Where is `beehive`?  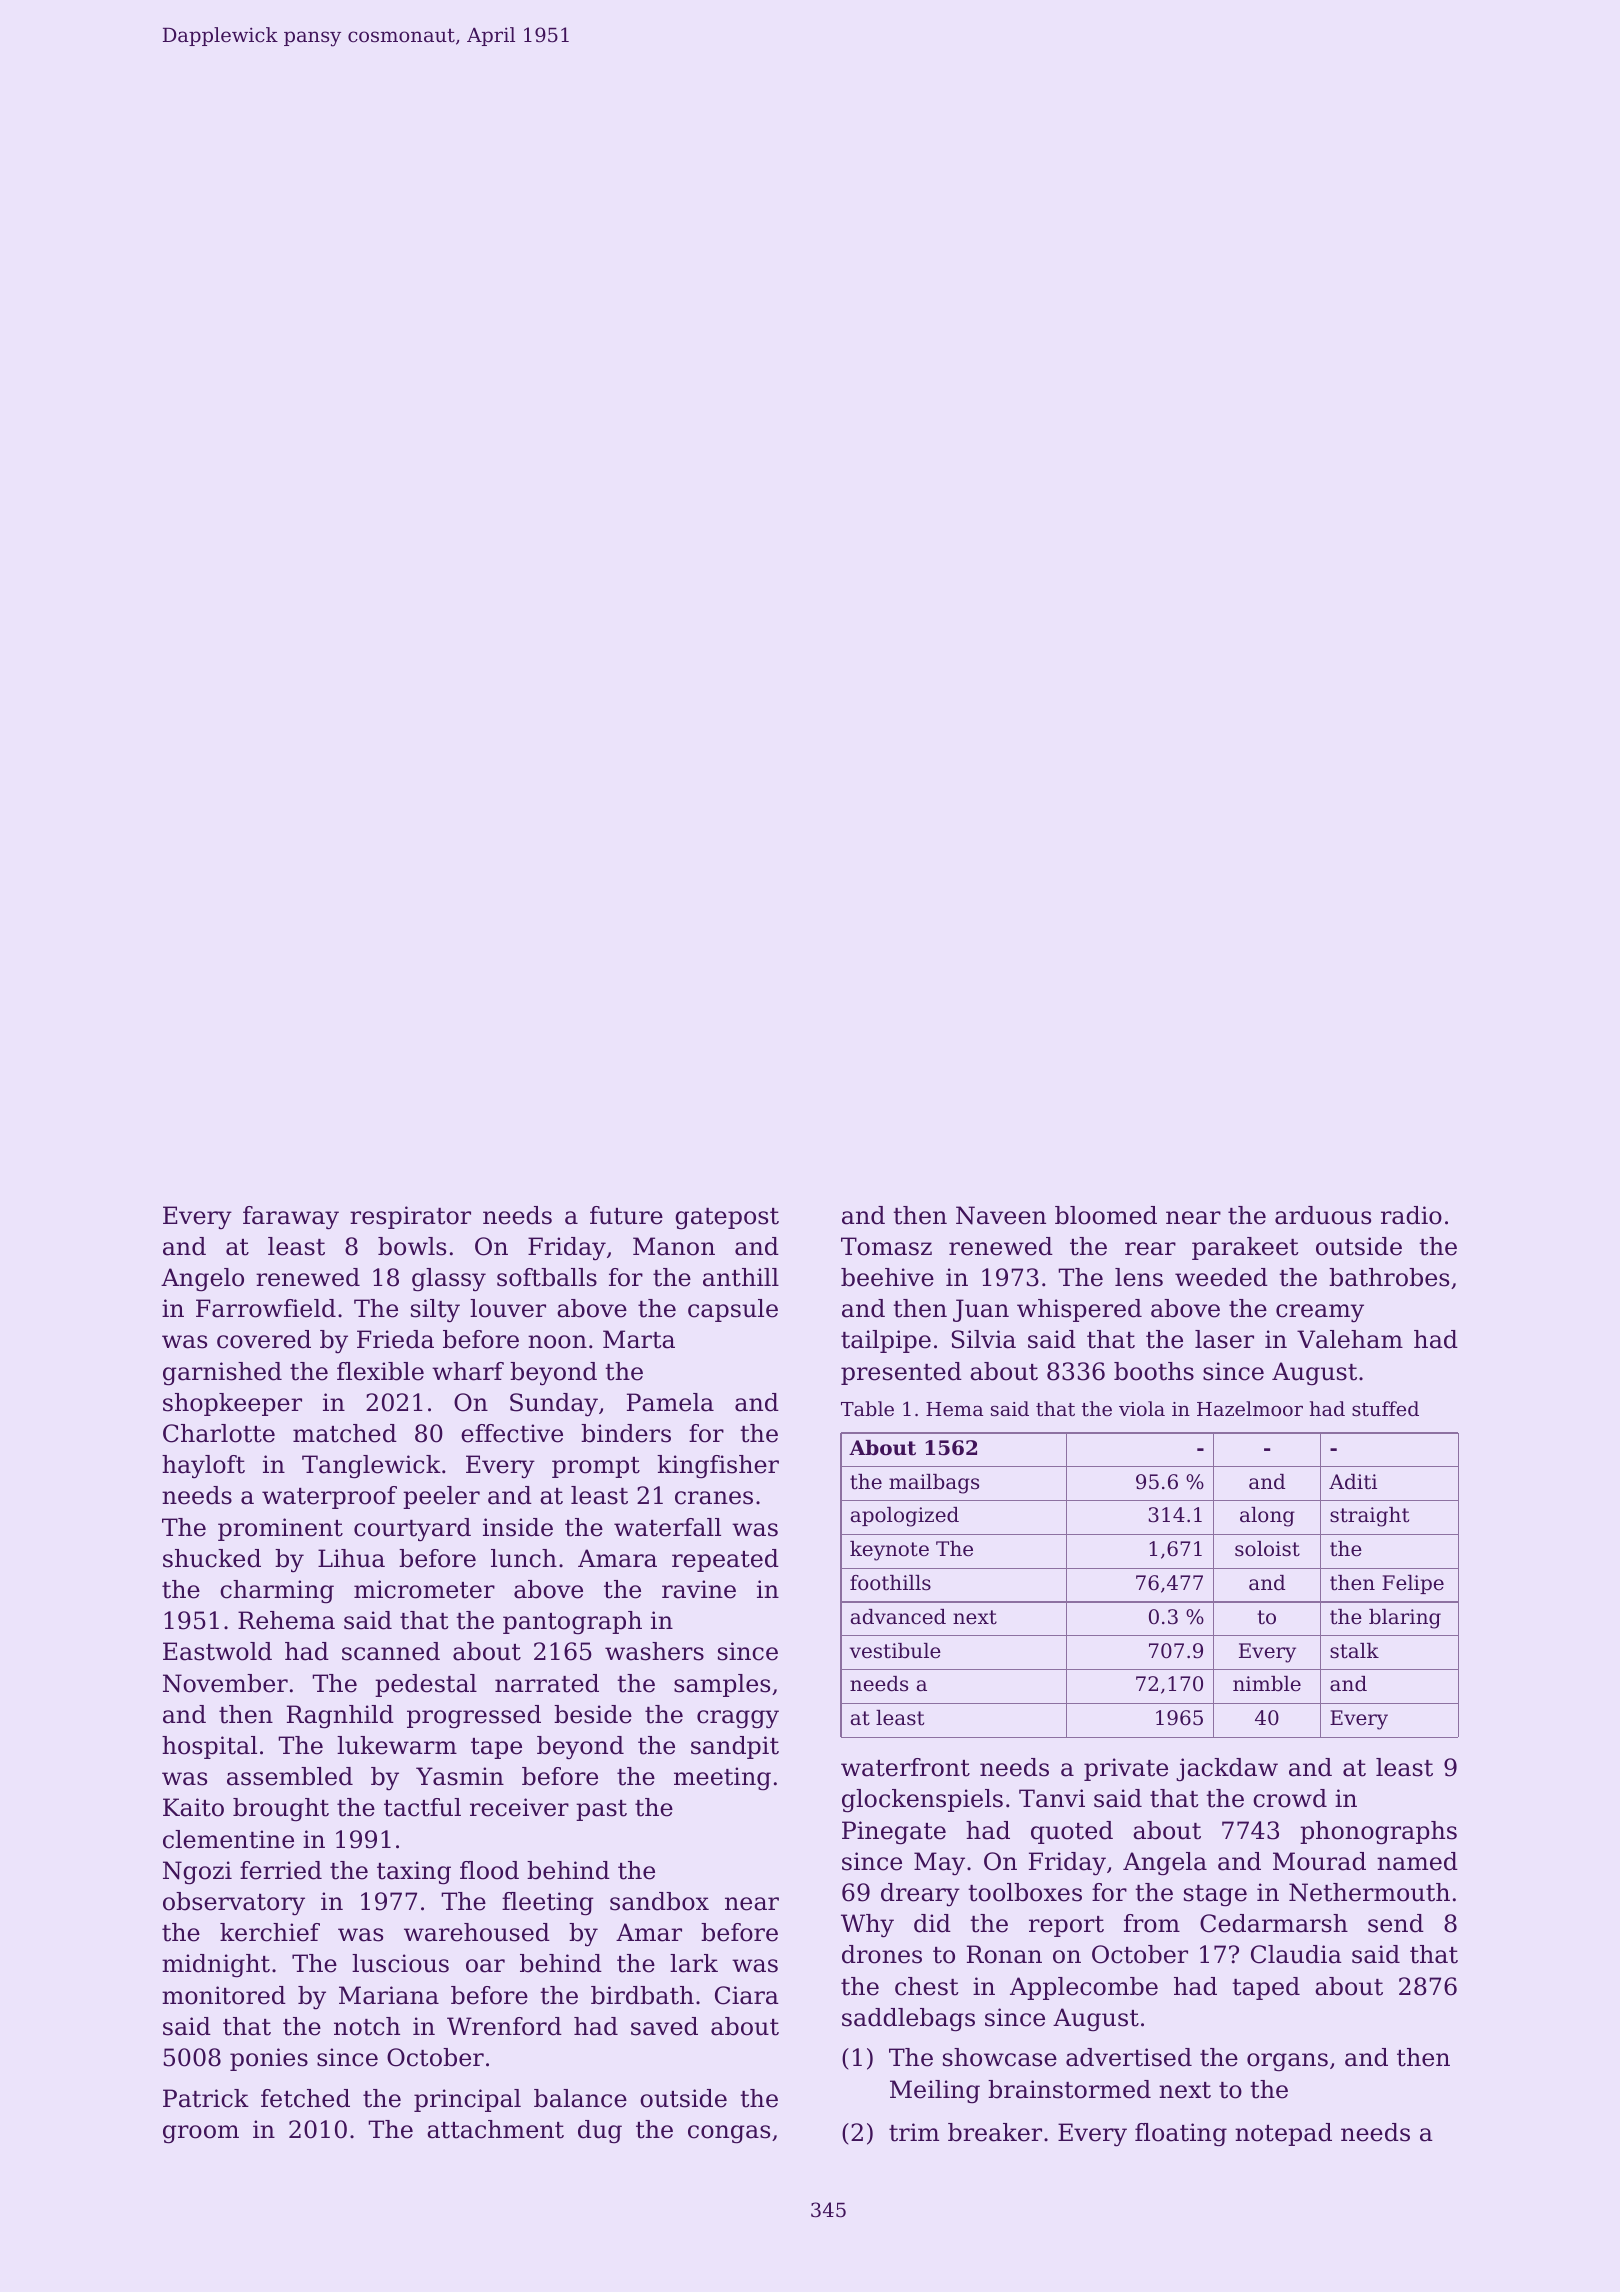
beehive is located at coordinates (887, 1277).
